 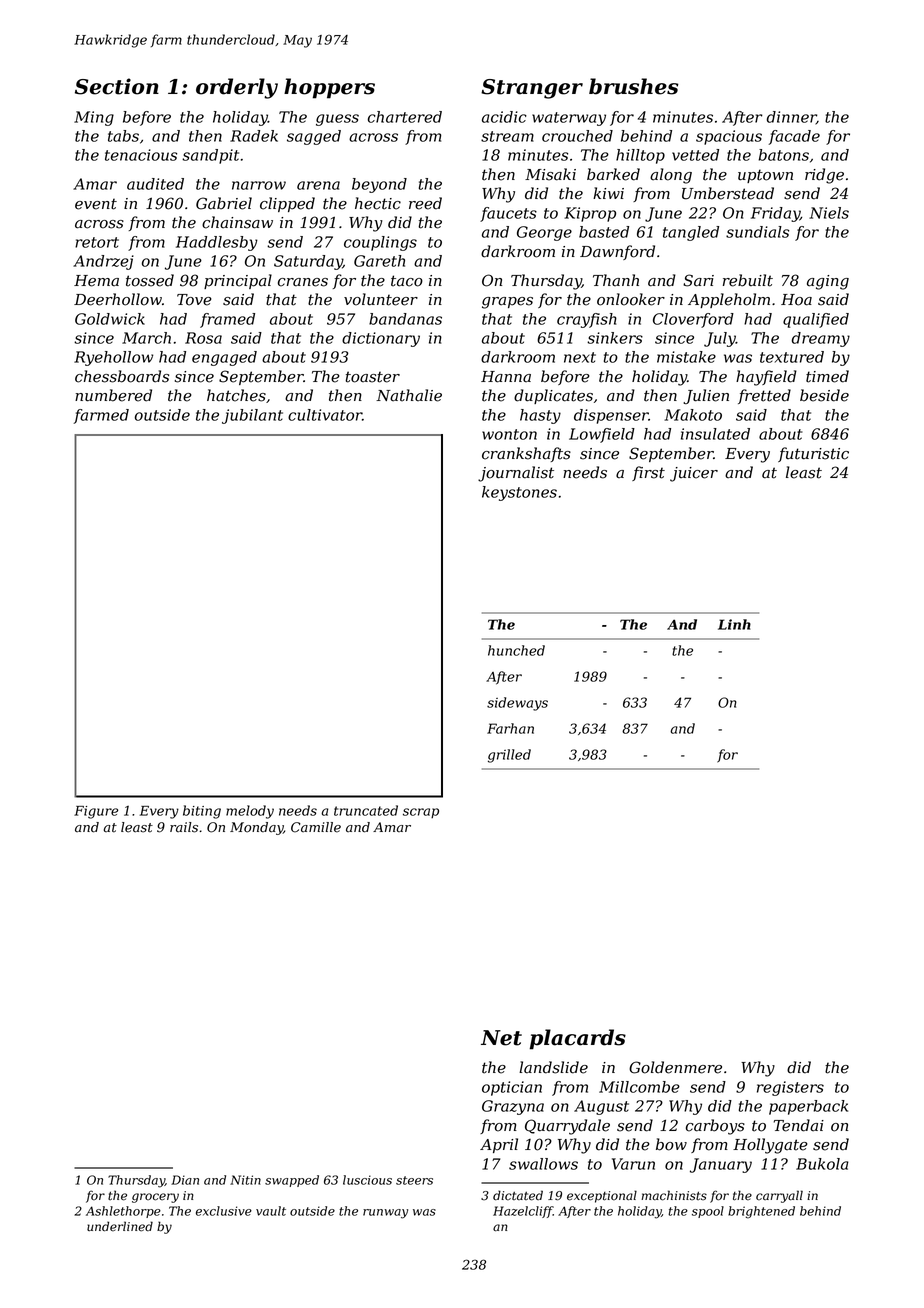 What do you see at coordinates (590, 214) in the screenshot?
I see `Kiprop` at bounding box center [590, 214].
